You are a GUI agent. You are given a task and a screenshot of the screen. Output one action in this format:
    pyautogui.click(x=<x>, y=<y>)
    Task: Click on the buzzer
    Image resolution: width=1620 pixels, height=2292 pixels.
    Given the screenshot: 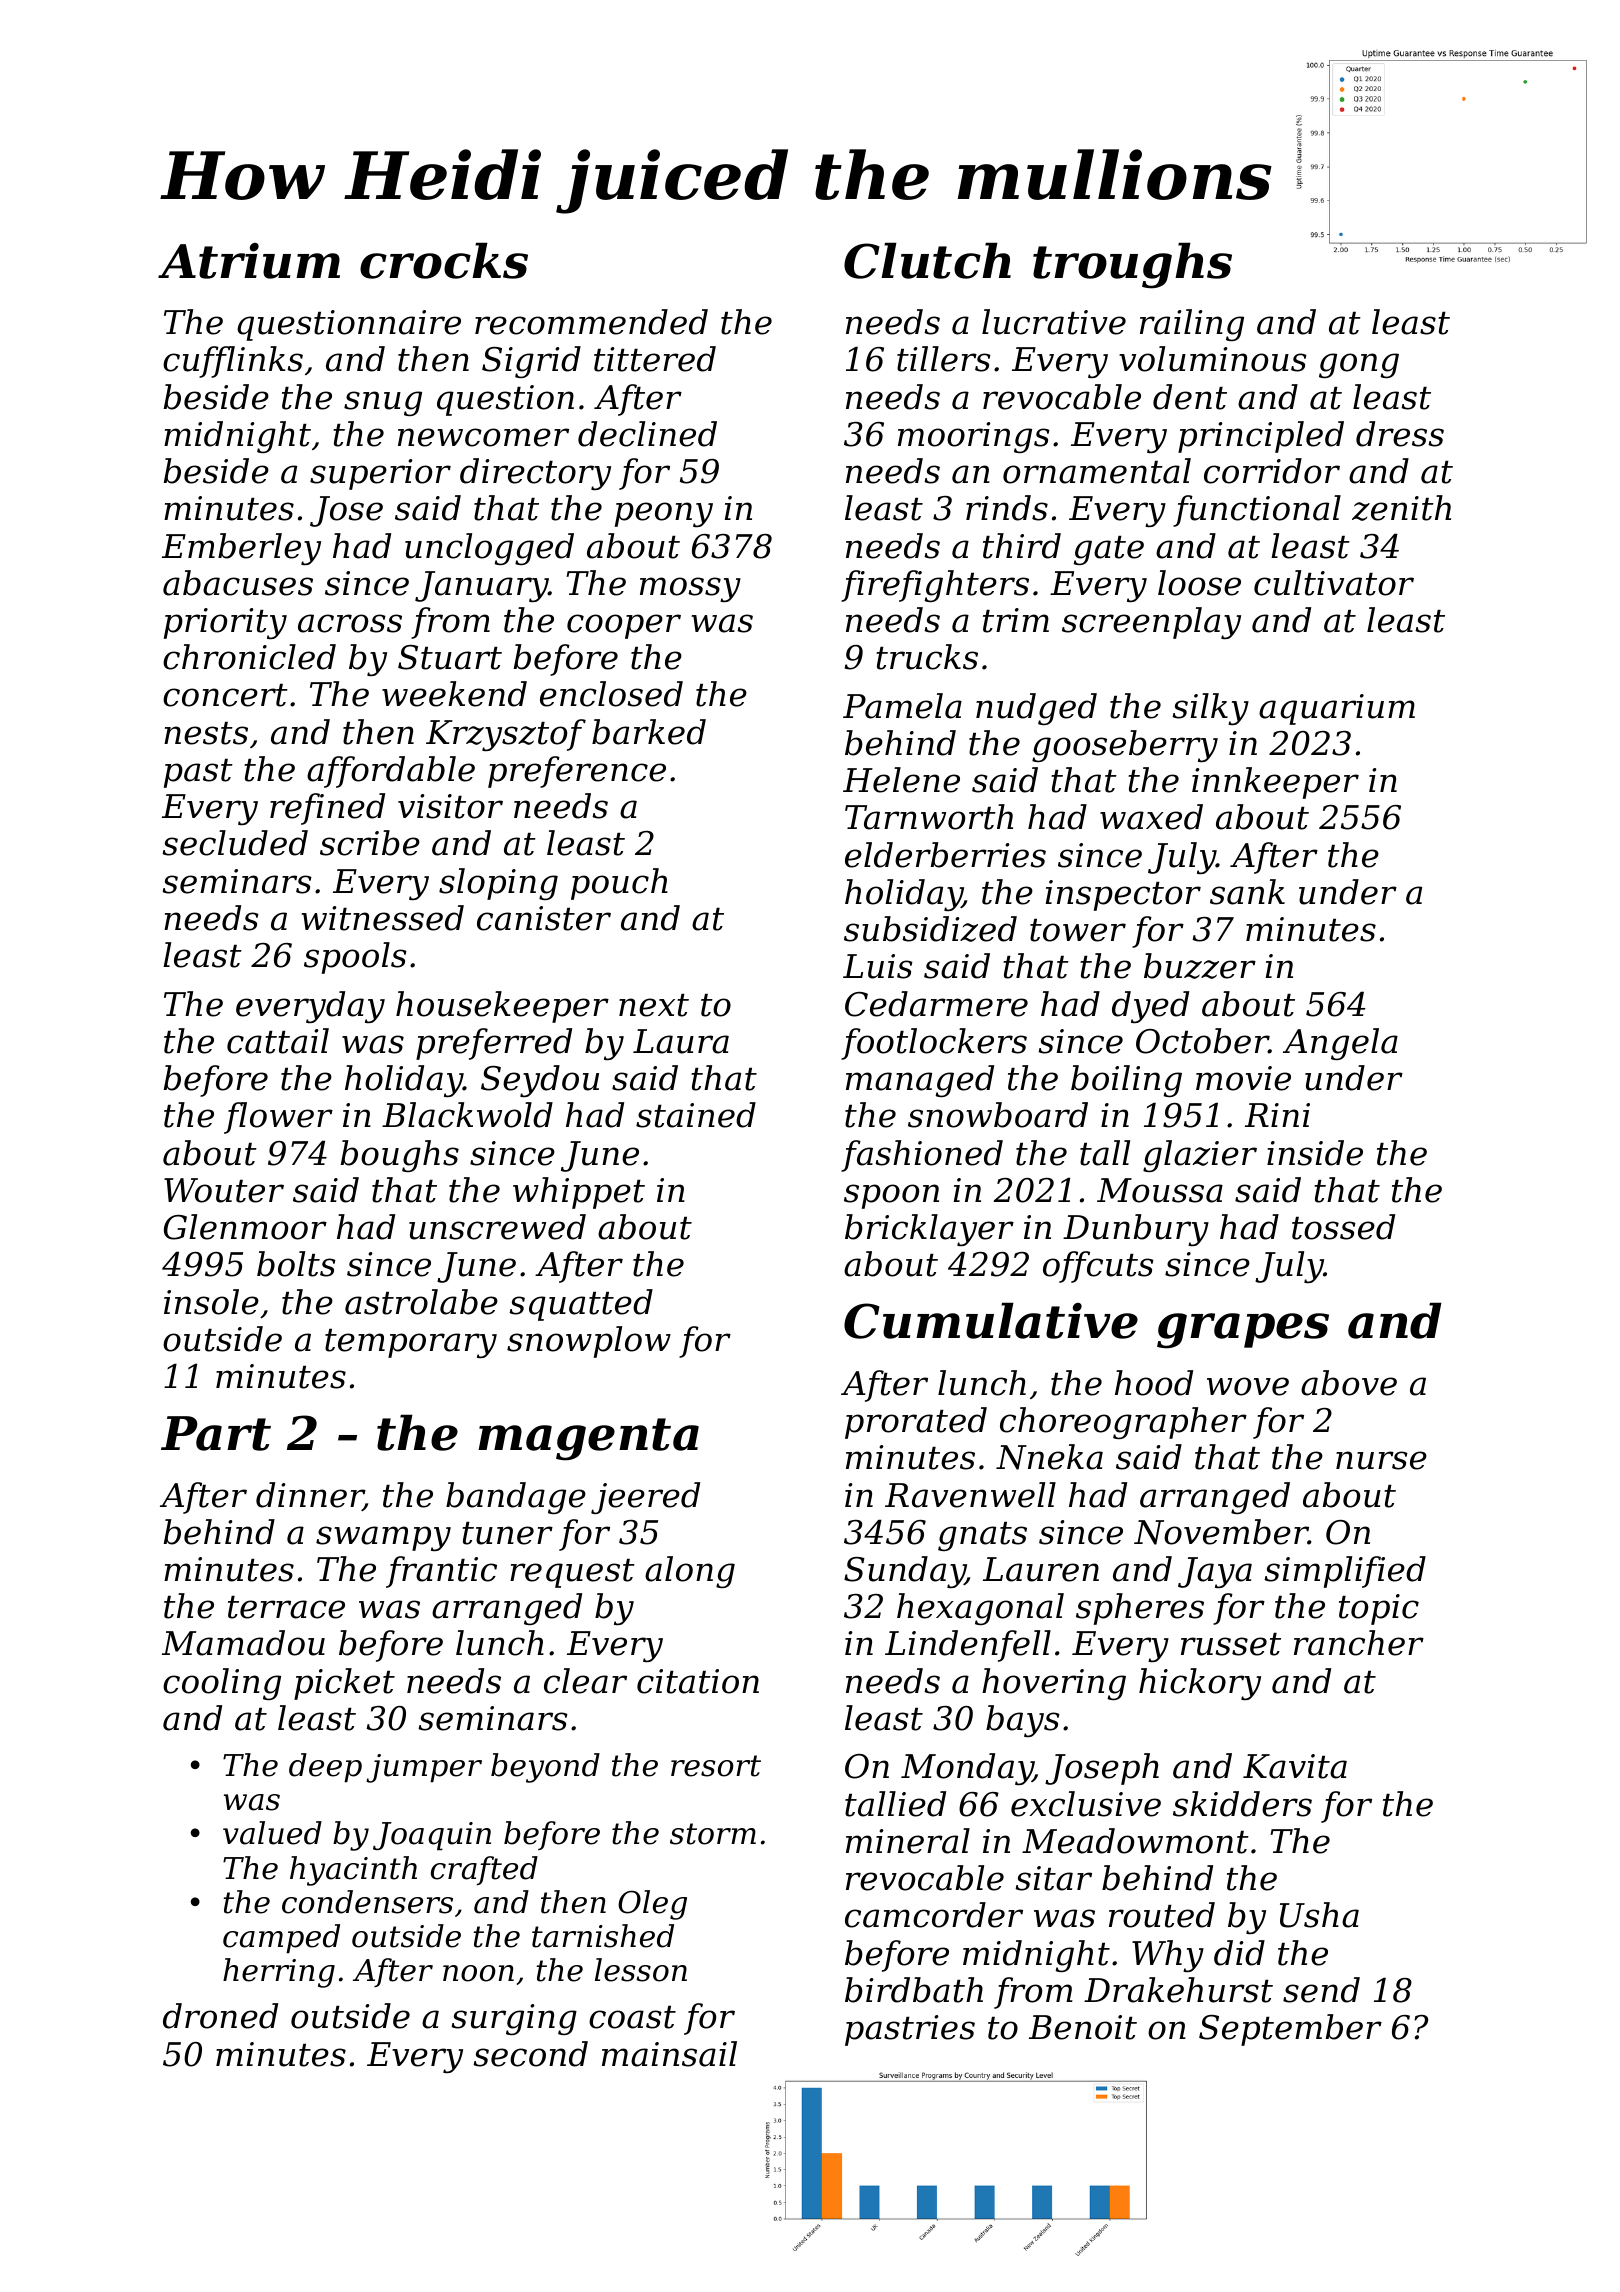 What is the action you would take?
    pyautogui.click(x=1200, y=966)
